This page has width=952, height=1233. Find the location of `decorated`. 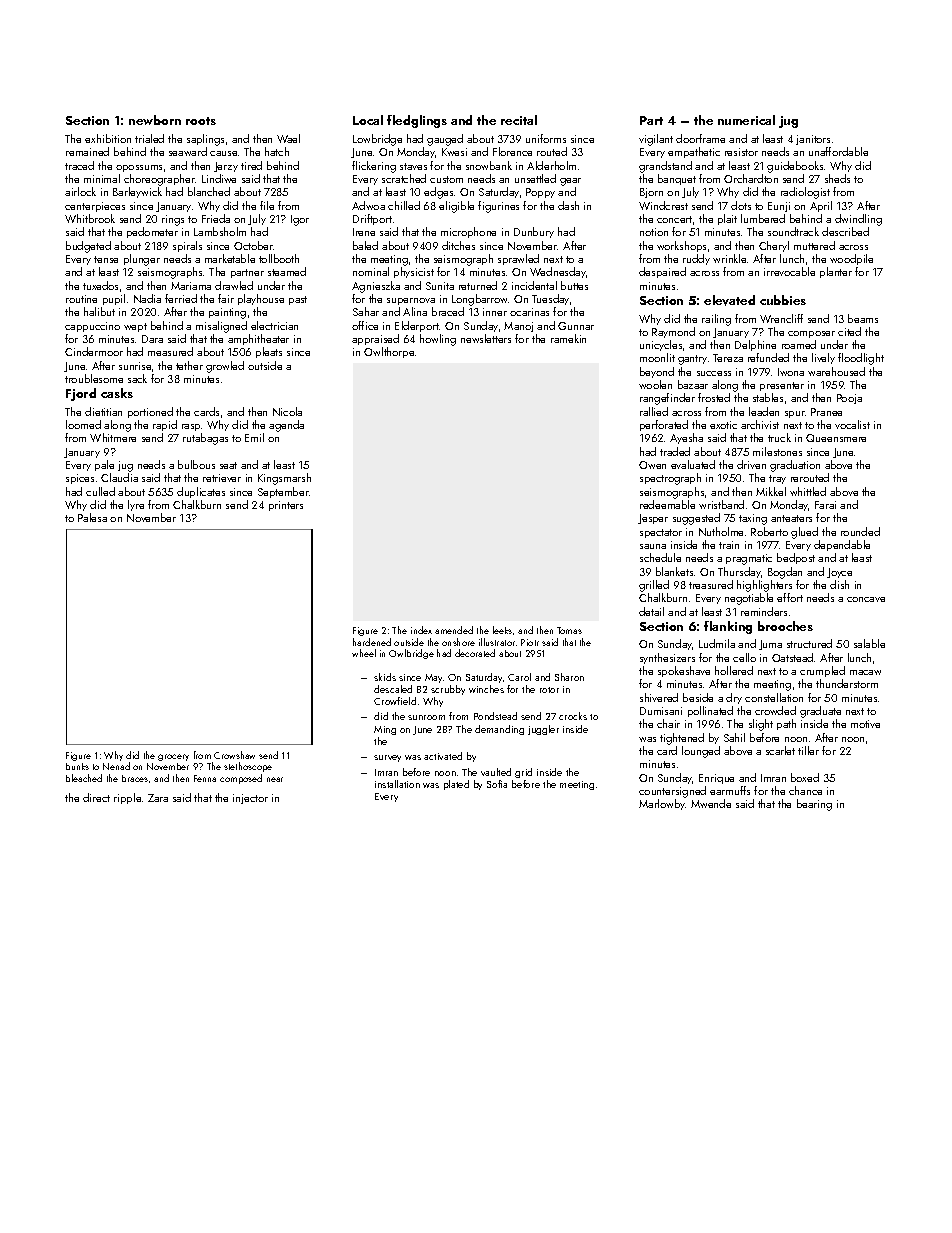

decorated is located at coordinates (475, 653).
